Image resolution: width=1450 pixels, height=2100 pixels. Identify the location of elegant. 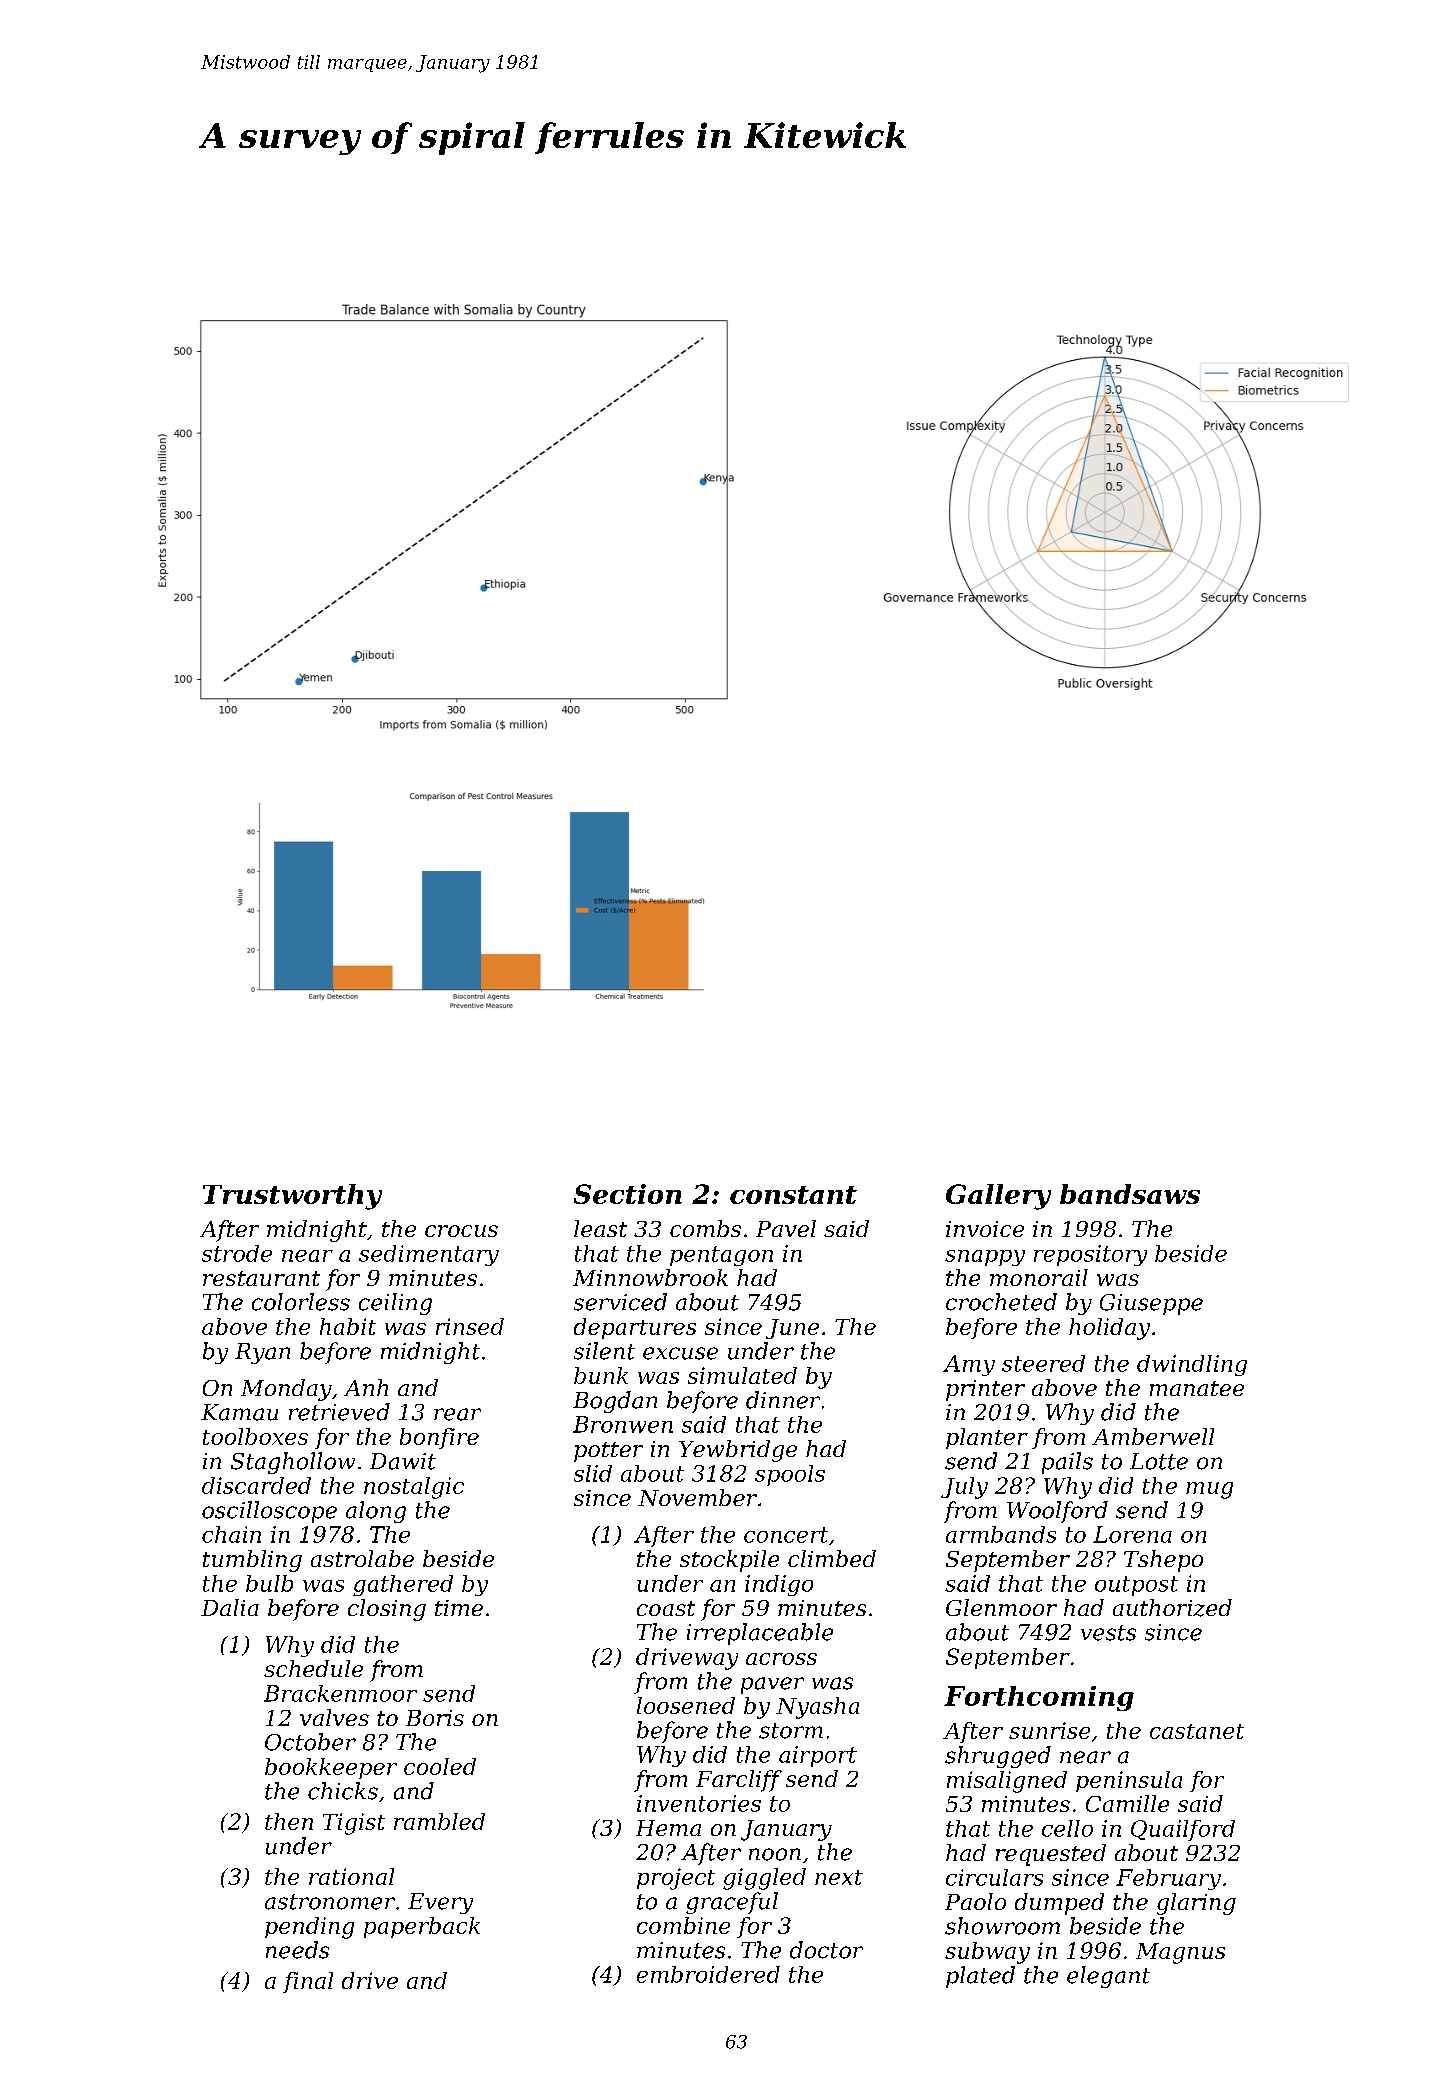
(1108, 1977).
